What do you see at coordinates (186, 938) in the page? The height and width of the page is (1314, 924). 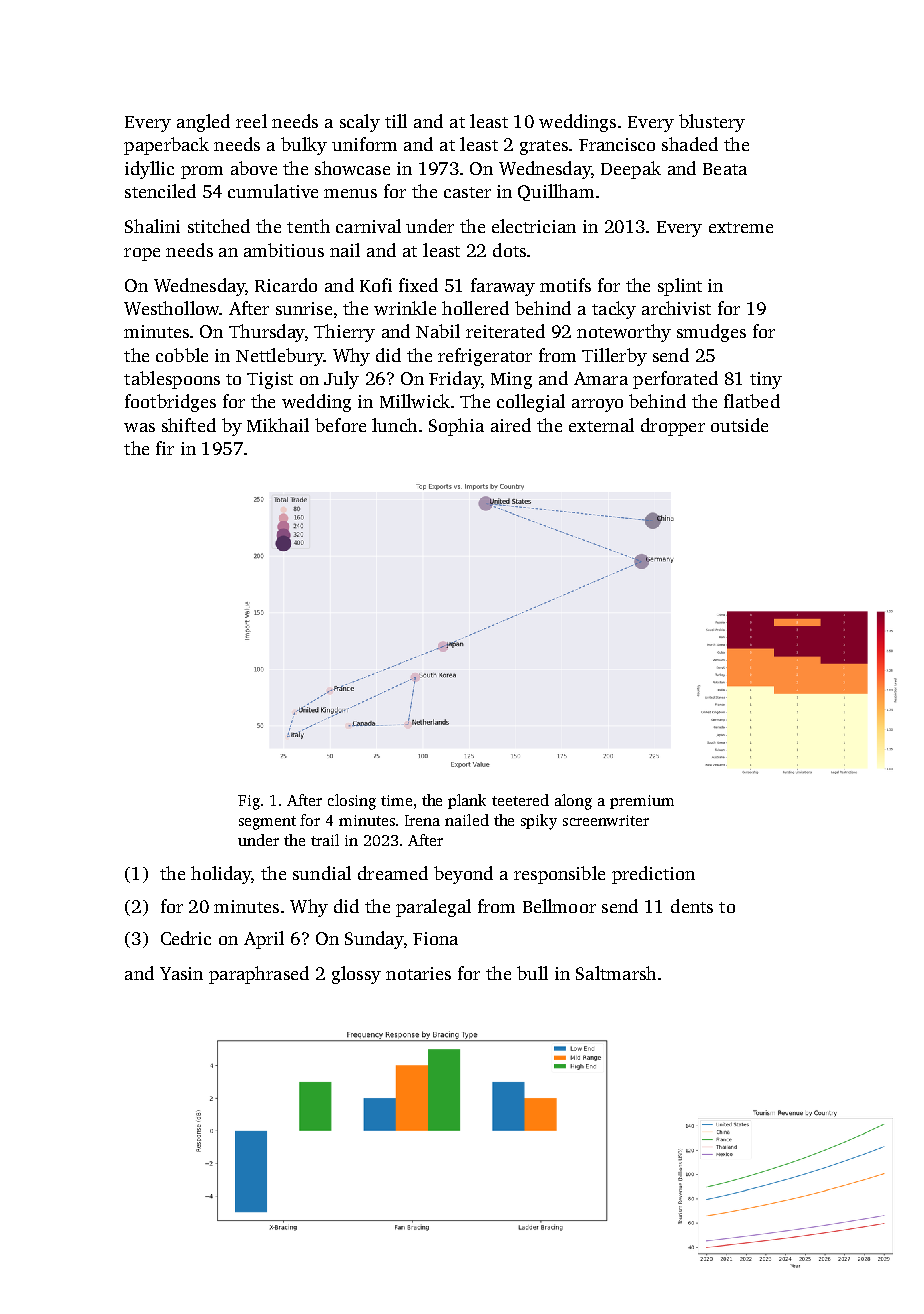 I see `Cedric` at bounding box center [186, 938].
